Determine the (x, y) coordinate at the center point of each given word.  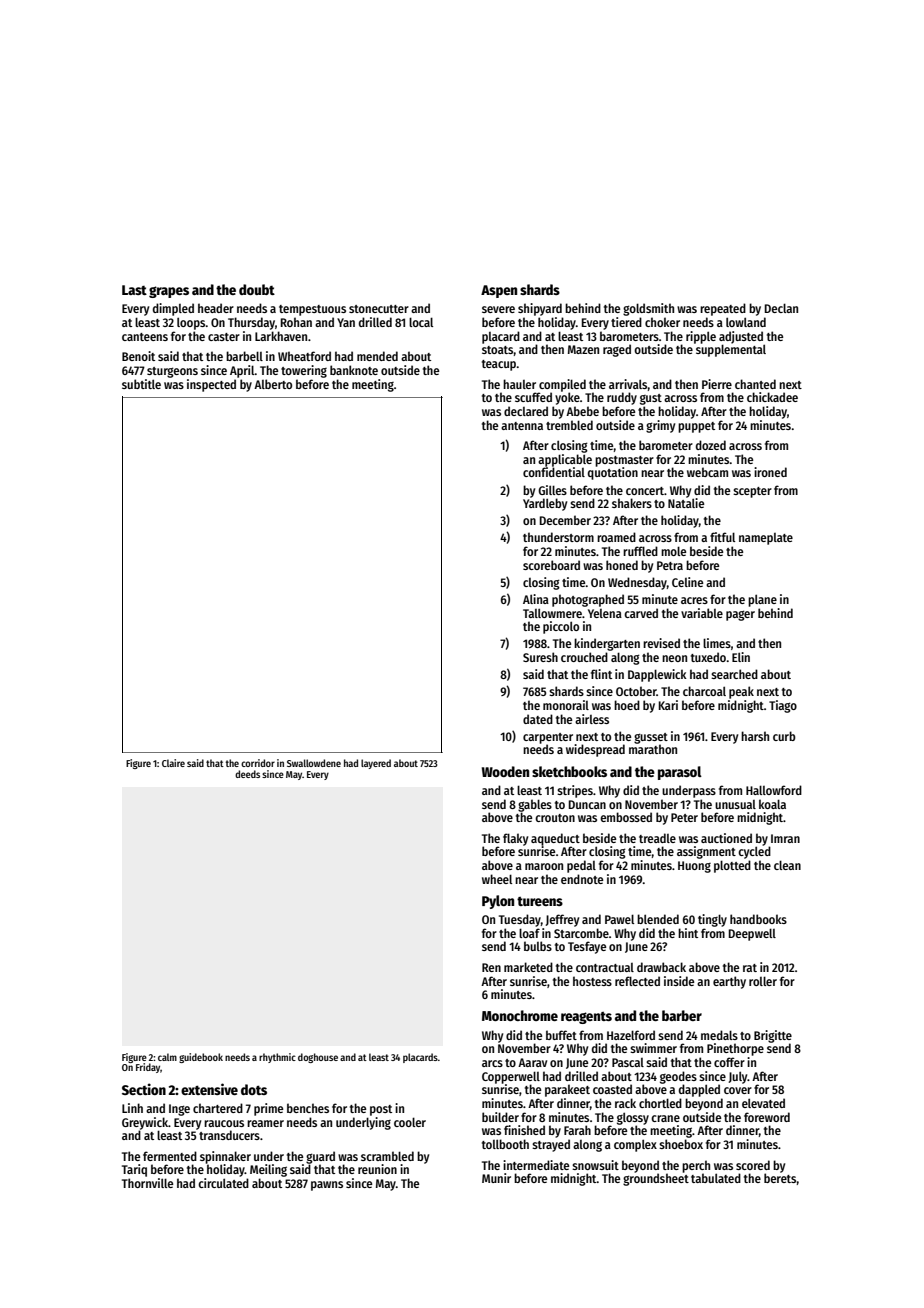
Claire (173, 763)
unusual (735, 804)
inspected (211, 385)
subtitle (141, 384)
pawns (327, 1186)
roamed (616, 537)
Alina (536, 599)
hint (688, 933)
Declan (781, 308)
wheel (497, 879)
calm (167, 1057)
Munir (496, 1178)
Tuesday (520, 920)
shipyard (540, 309)
